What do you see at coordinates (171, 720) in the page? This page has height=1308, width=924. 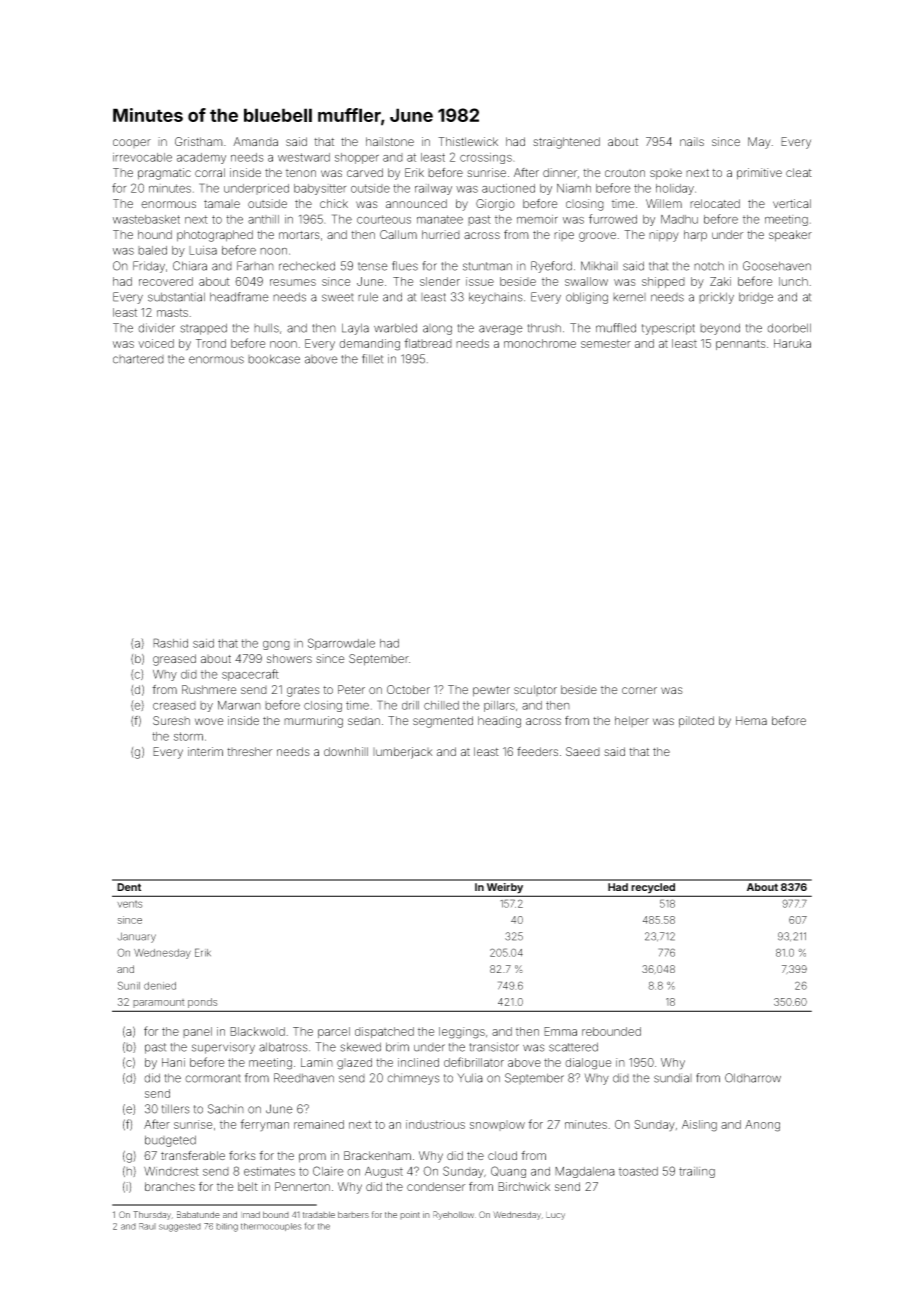 I see `Suresh` at bounding box center [171, 720].
